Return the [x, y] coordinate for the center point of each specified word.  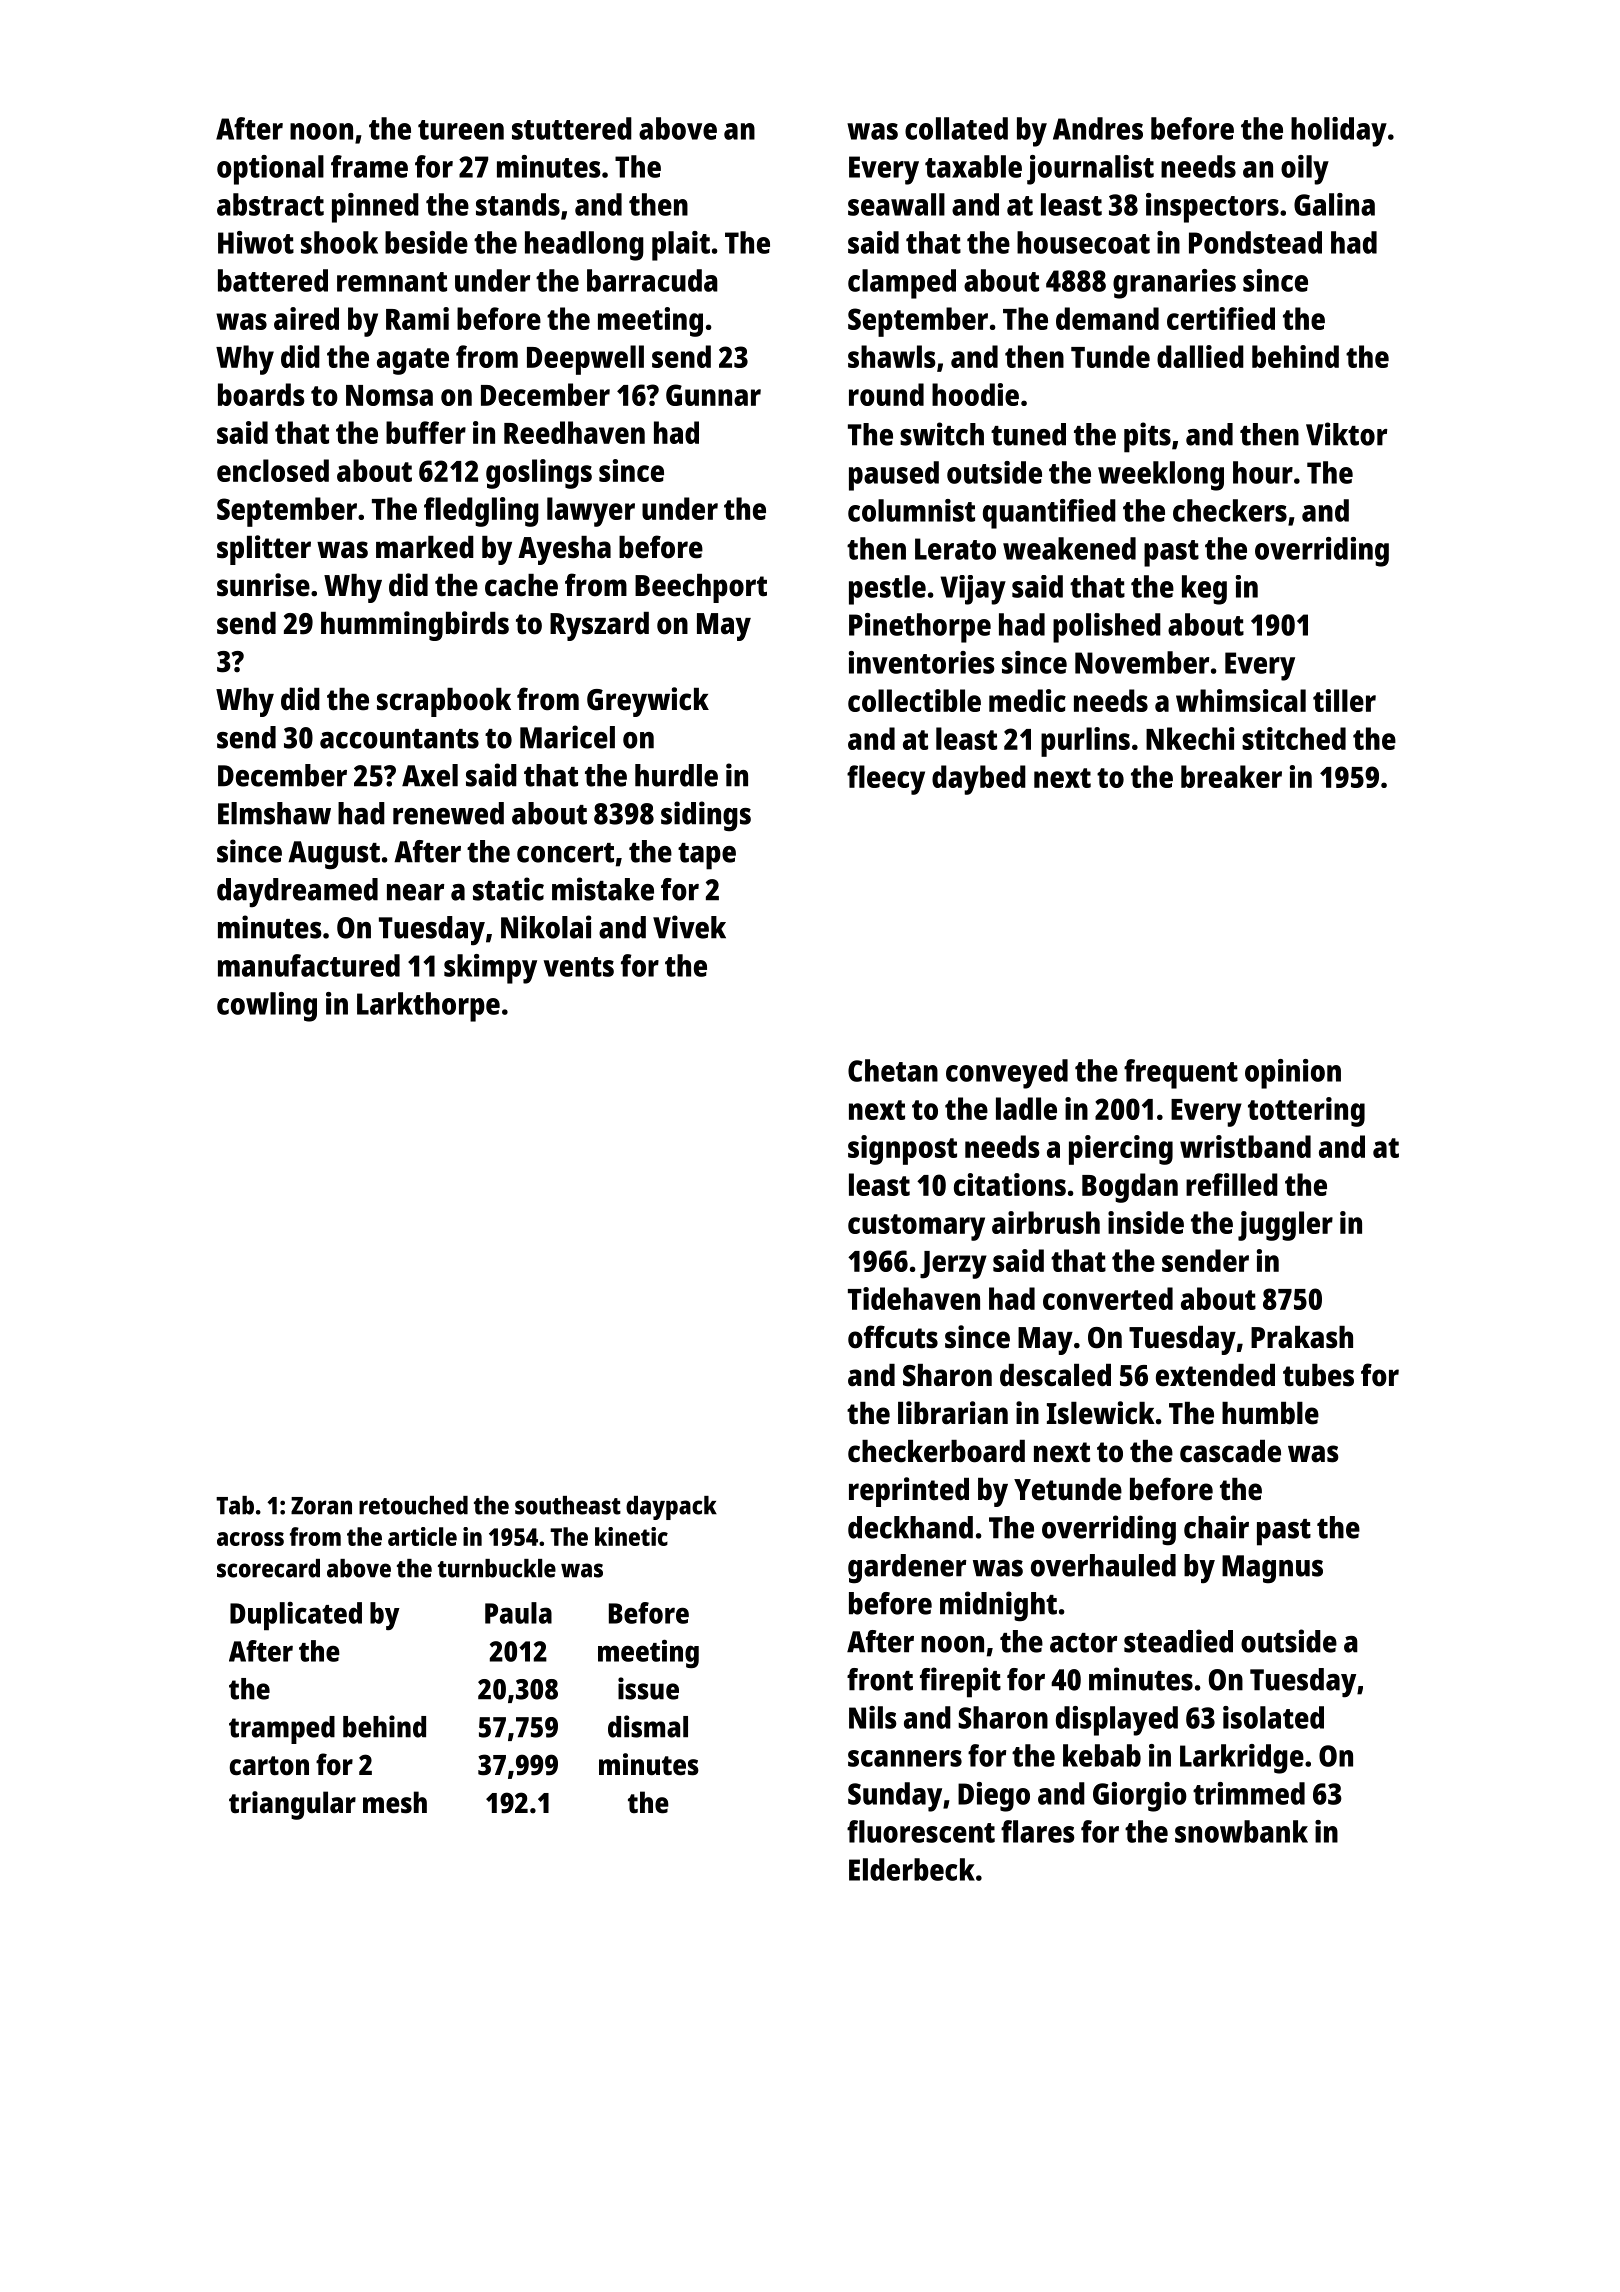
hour [1263, 472]
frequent [1181, 1074]
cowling [267, 1007]
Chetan [893, 1070]
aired [306, 318]
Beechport [701, 588]
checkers [1230, 510]
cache [521, 585]
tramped [282, 1730]
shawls [892, 356]
